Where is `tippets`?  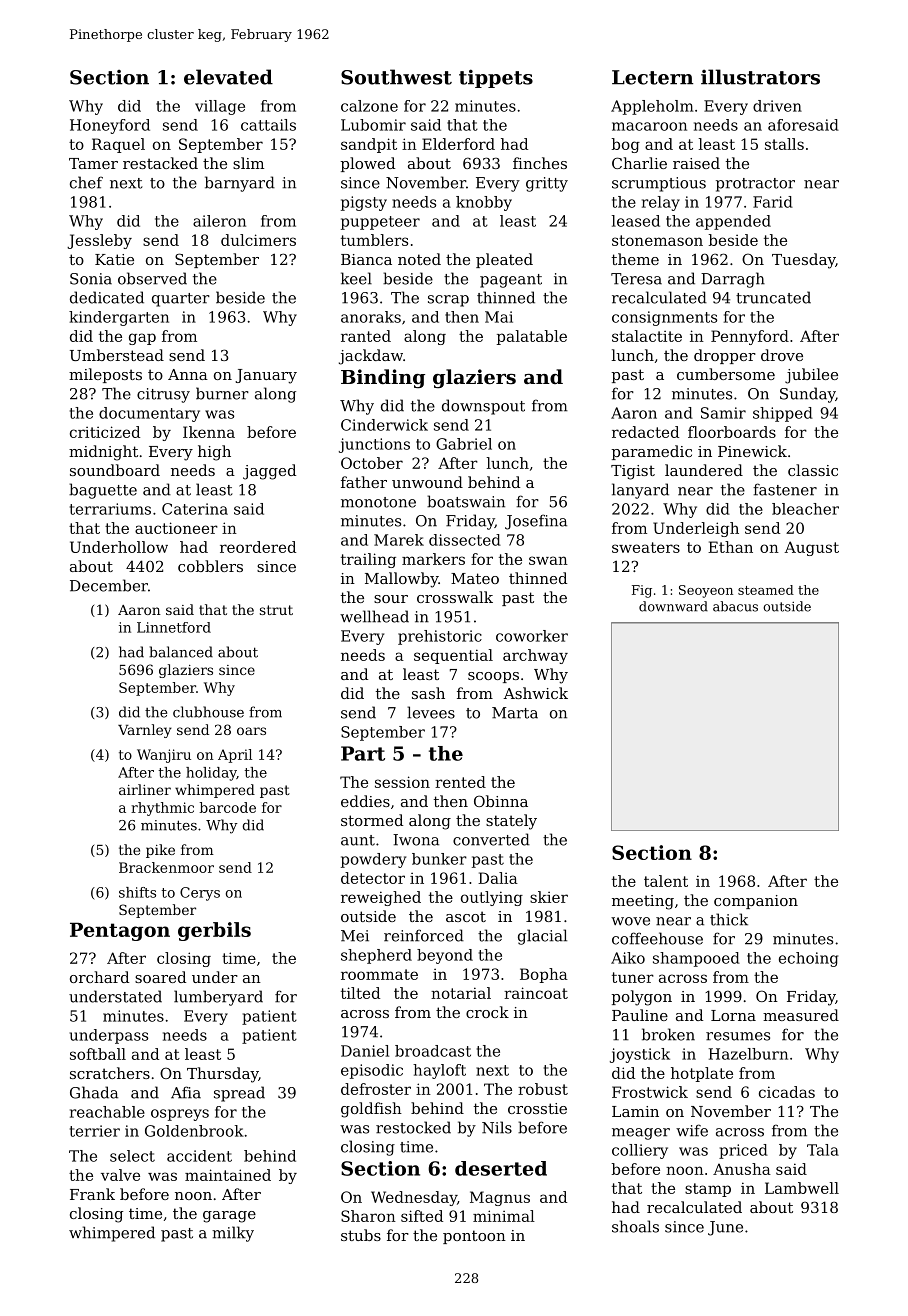 tippets is located at coordinates (496, 78).
